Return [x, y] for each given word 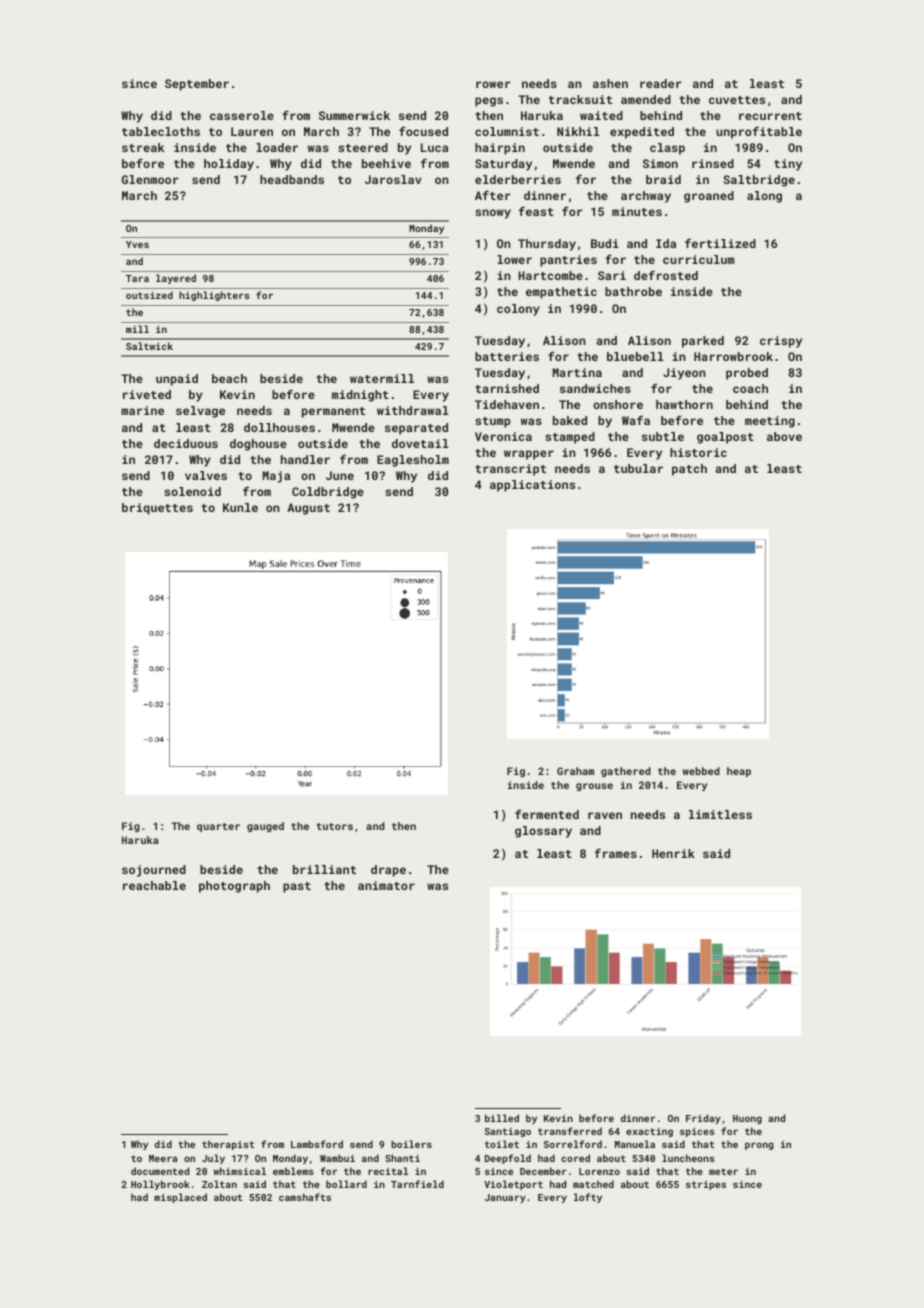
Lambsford [317, 1144]
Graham [575, 771]
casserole [242, 115]
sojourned [154, 871]
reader [660, 83]
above [784, 436]
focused [423, 131]
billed [502, 1118]
